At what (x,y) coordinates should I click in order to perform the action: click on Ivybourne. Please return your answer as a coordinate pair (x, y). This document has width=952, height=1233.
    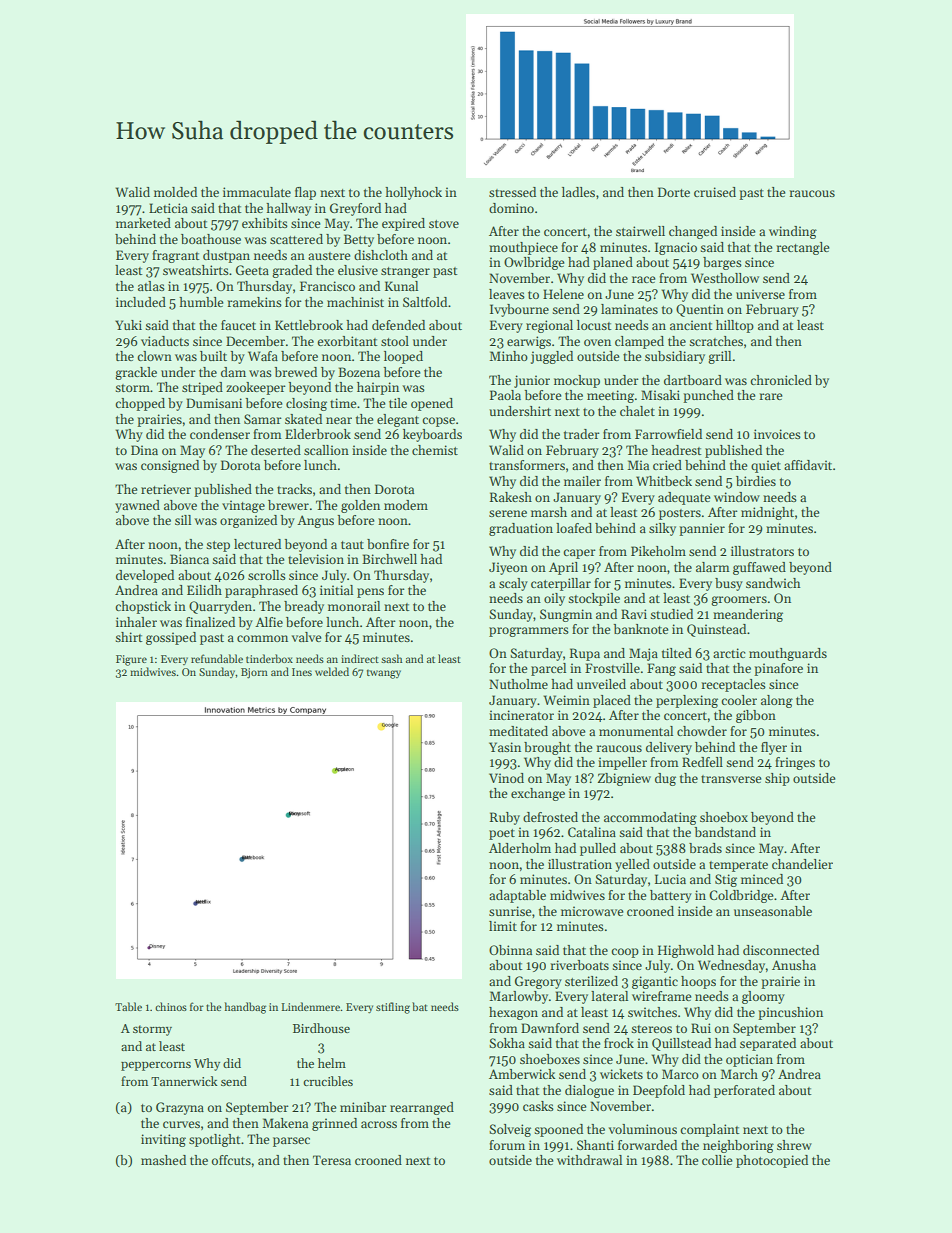
    Looking at the image, I should click on (519, 310).
